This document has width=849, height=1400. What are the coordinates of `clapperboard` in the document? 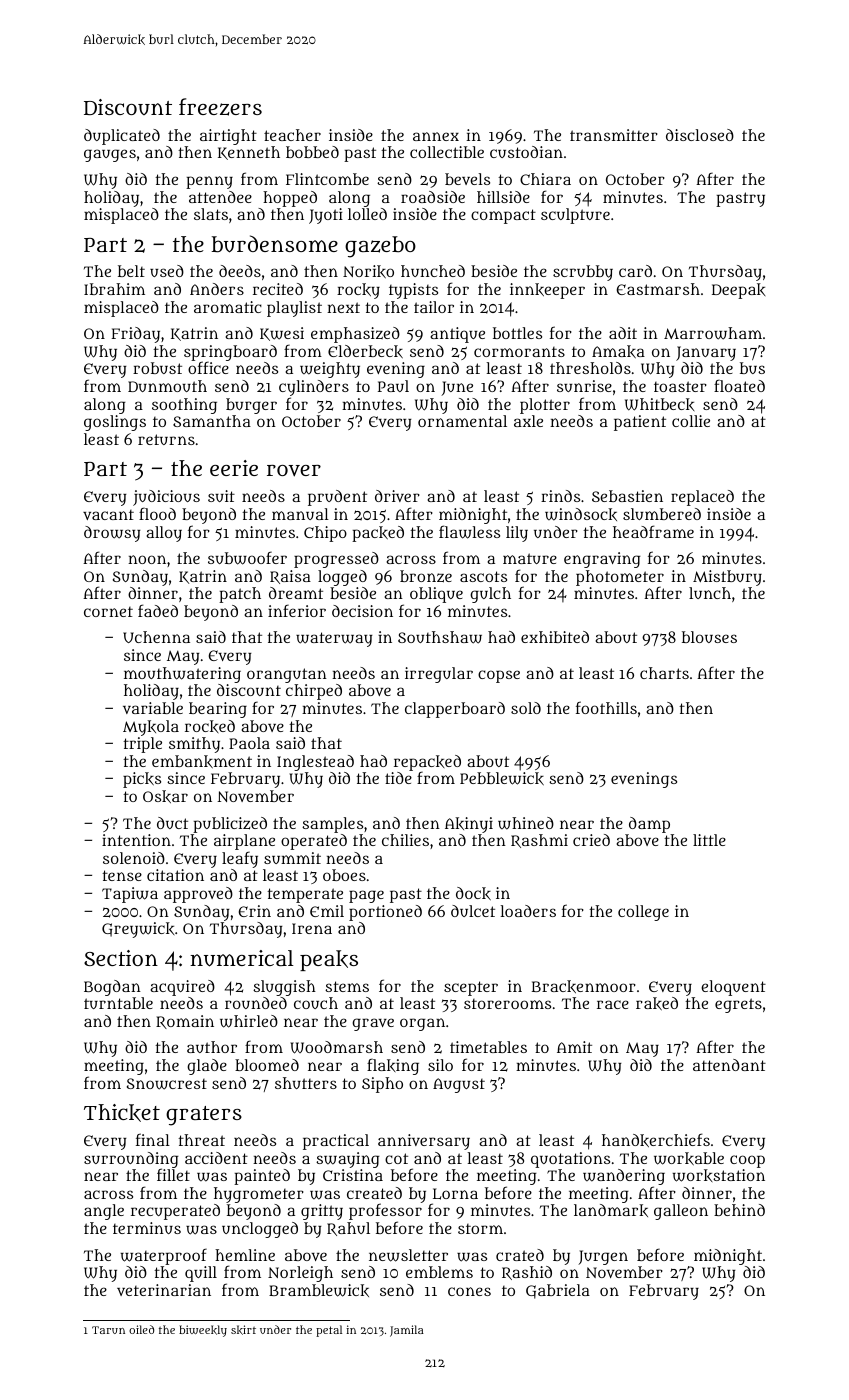 It's located at (455, 710).
